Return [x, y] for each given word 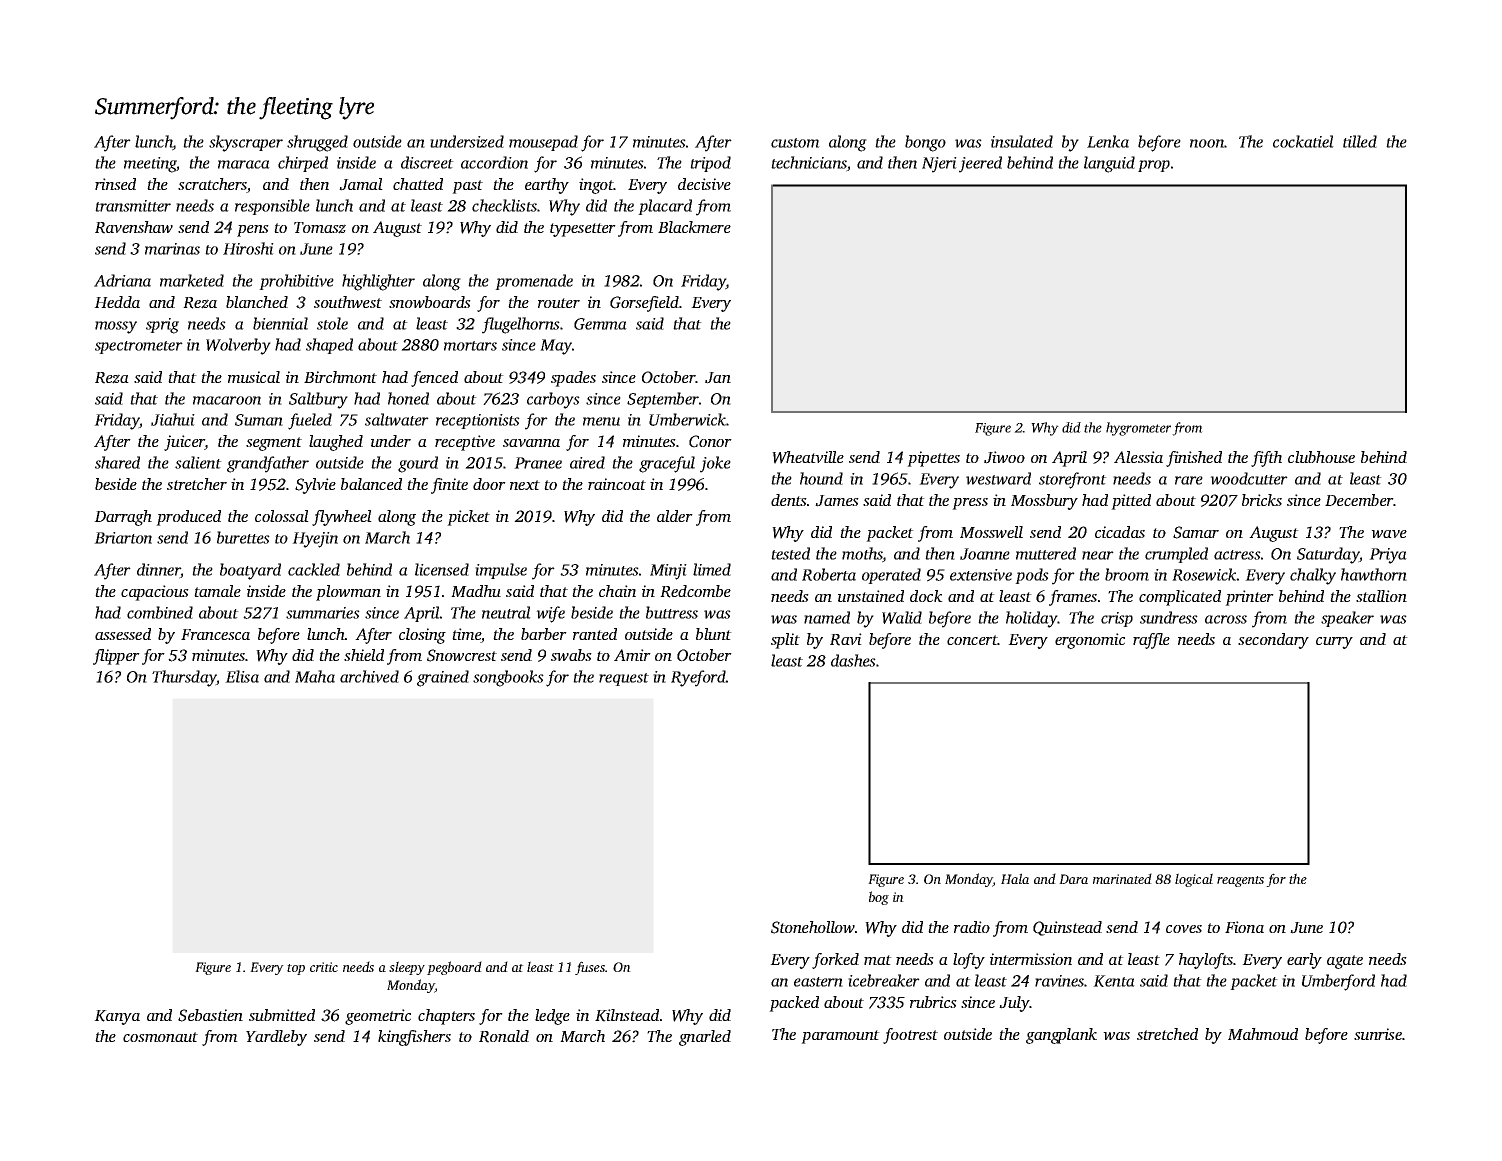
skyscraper [246, 143]
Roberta [829, 574]
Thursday [184, 678]
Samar [1196, 532]
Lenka [1108, 141]
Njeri [939, 165]
